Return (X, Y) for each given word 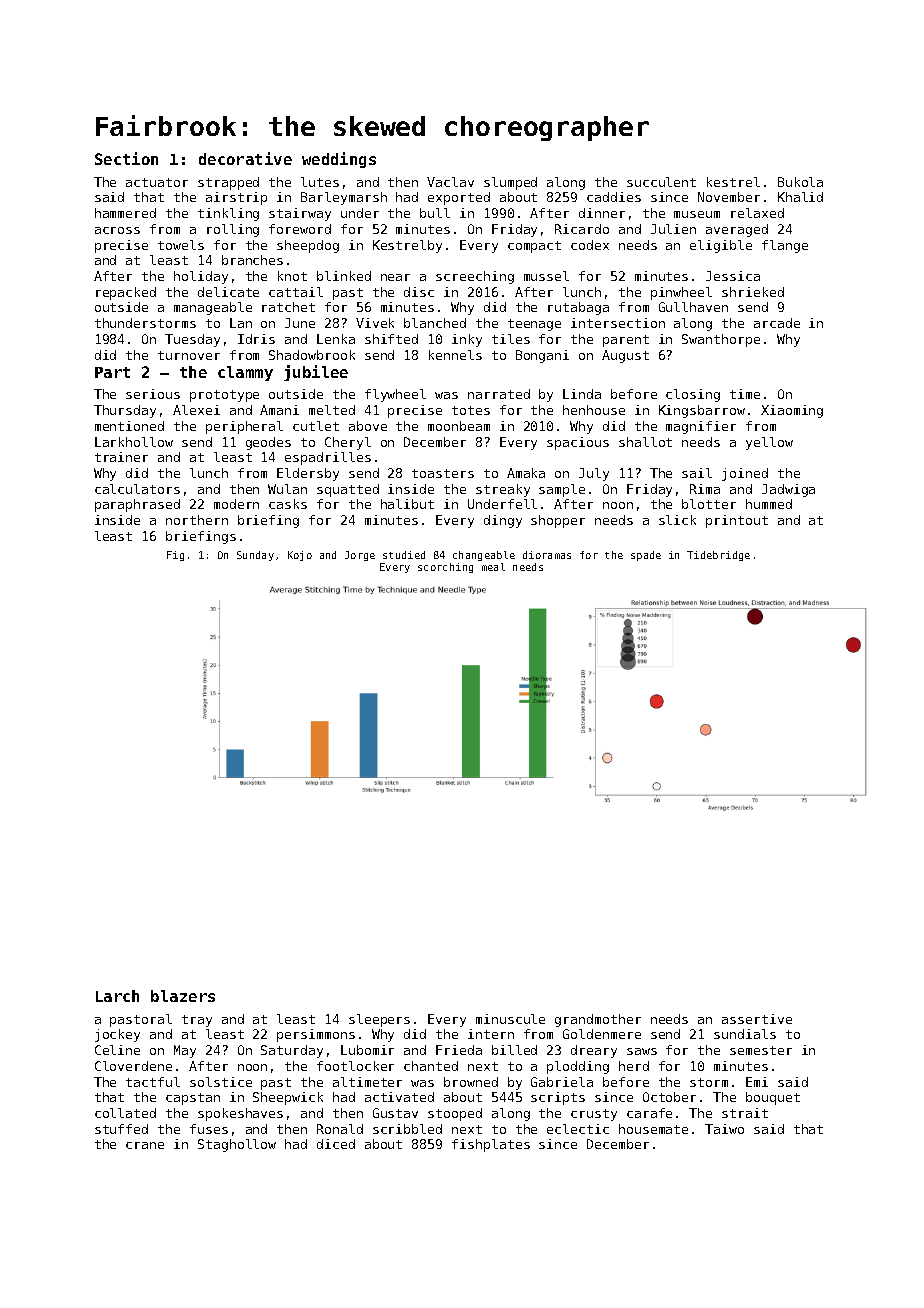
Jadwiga (788, 490)
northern (197, 520)
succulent (661, 182)
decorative (245, 158)
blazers (183, 996)
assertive (757, 1019)
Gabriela (562, 1082)
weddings (339, 160)
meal (493, 567)
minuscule (510, 1019)
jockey (117, 1035)
